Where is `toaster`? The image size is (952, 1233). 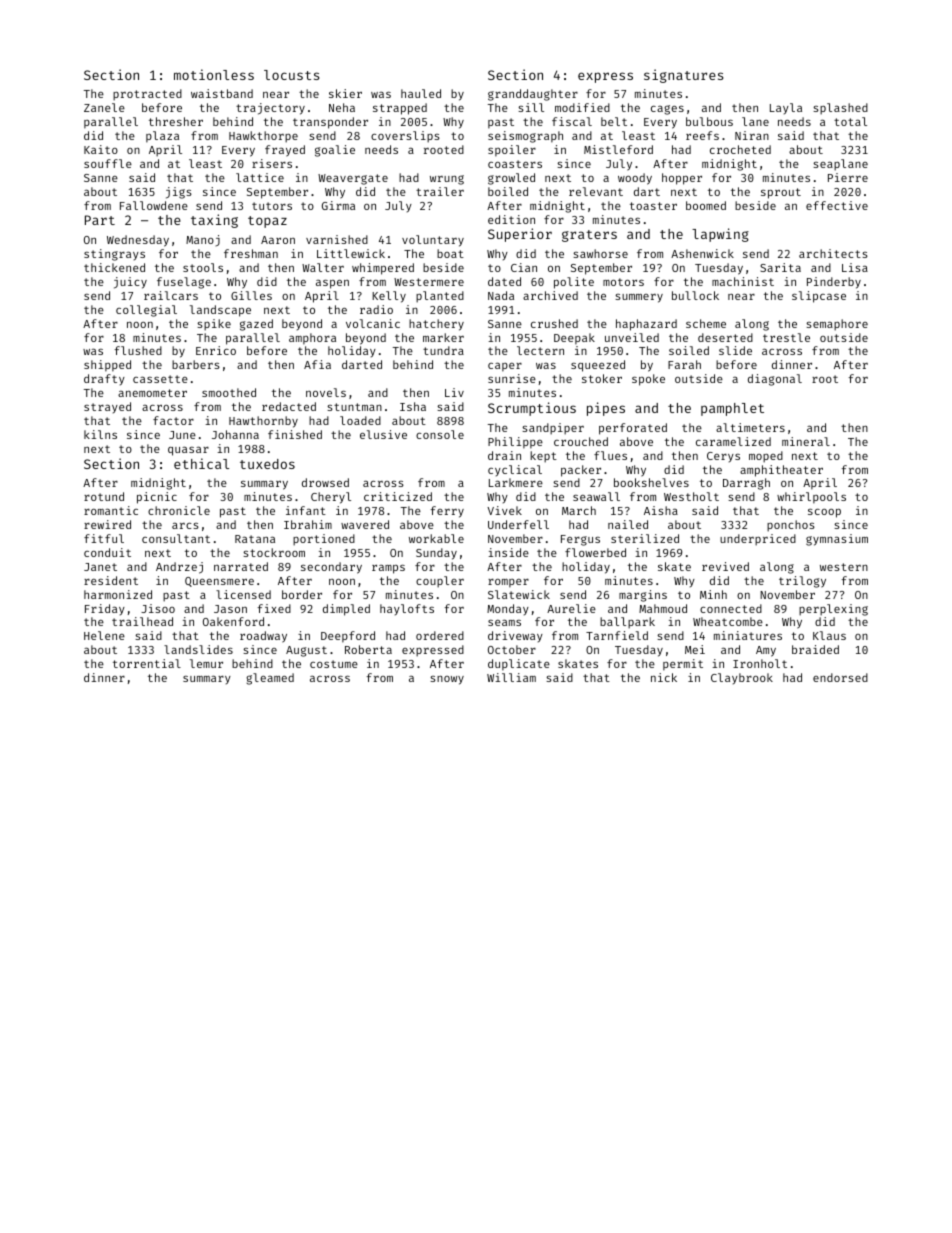 toaster is located at coordinates (653, 206).
